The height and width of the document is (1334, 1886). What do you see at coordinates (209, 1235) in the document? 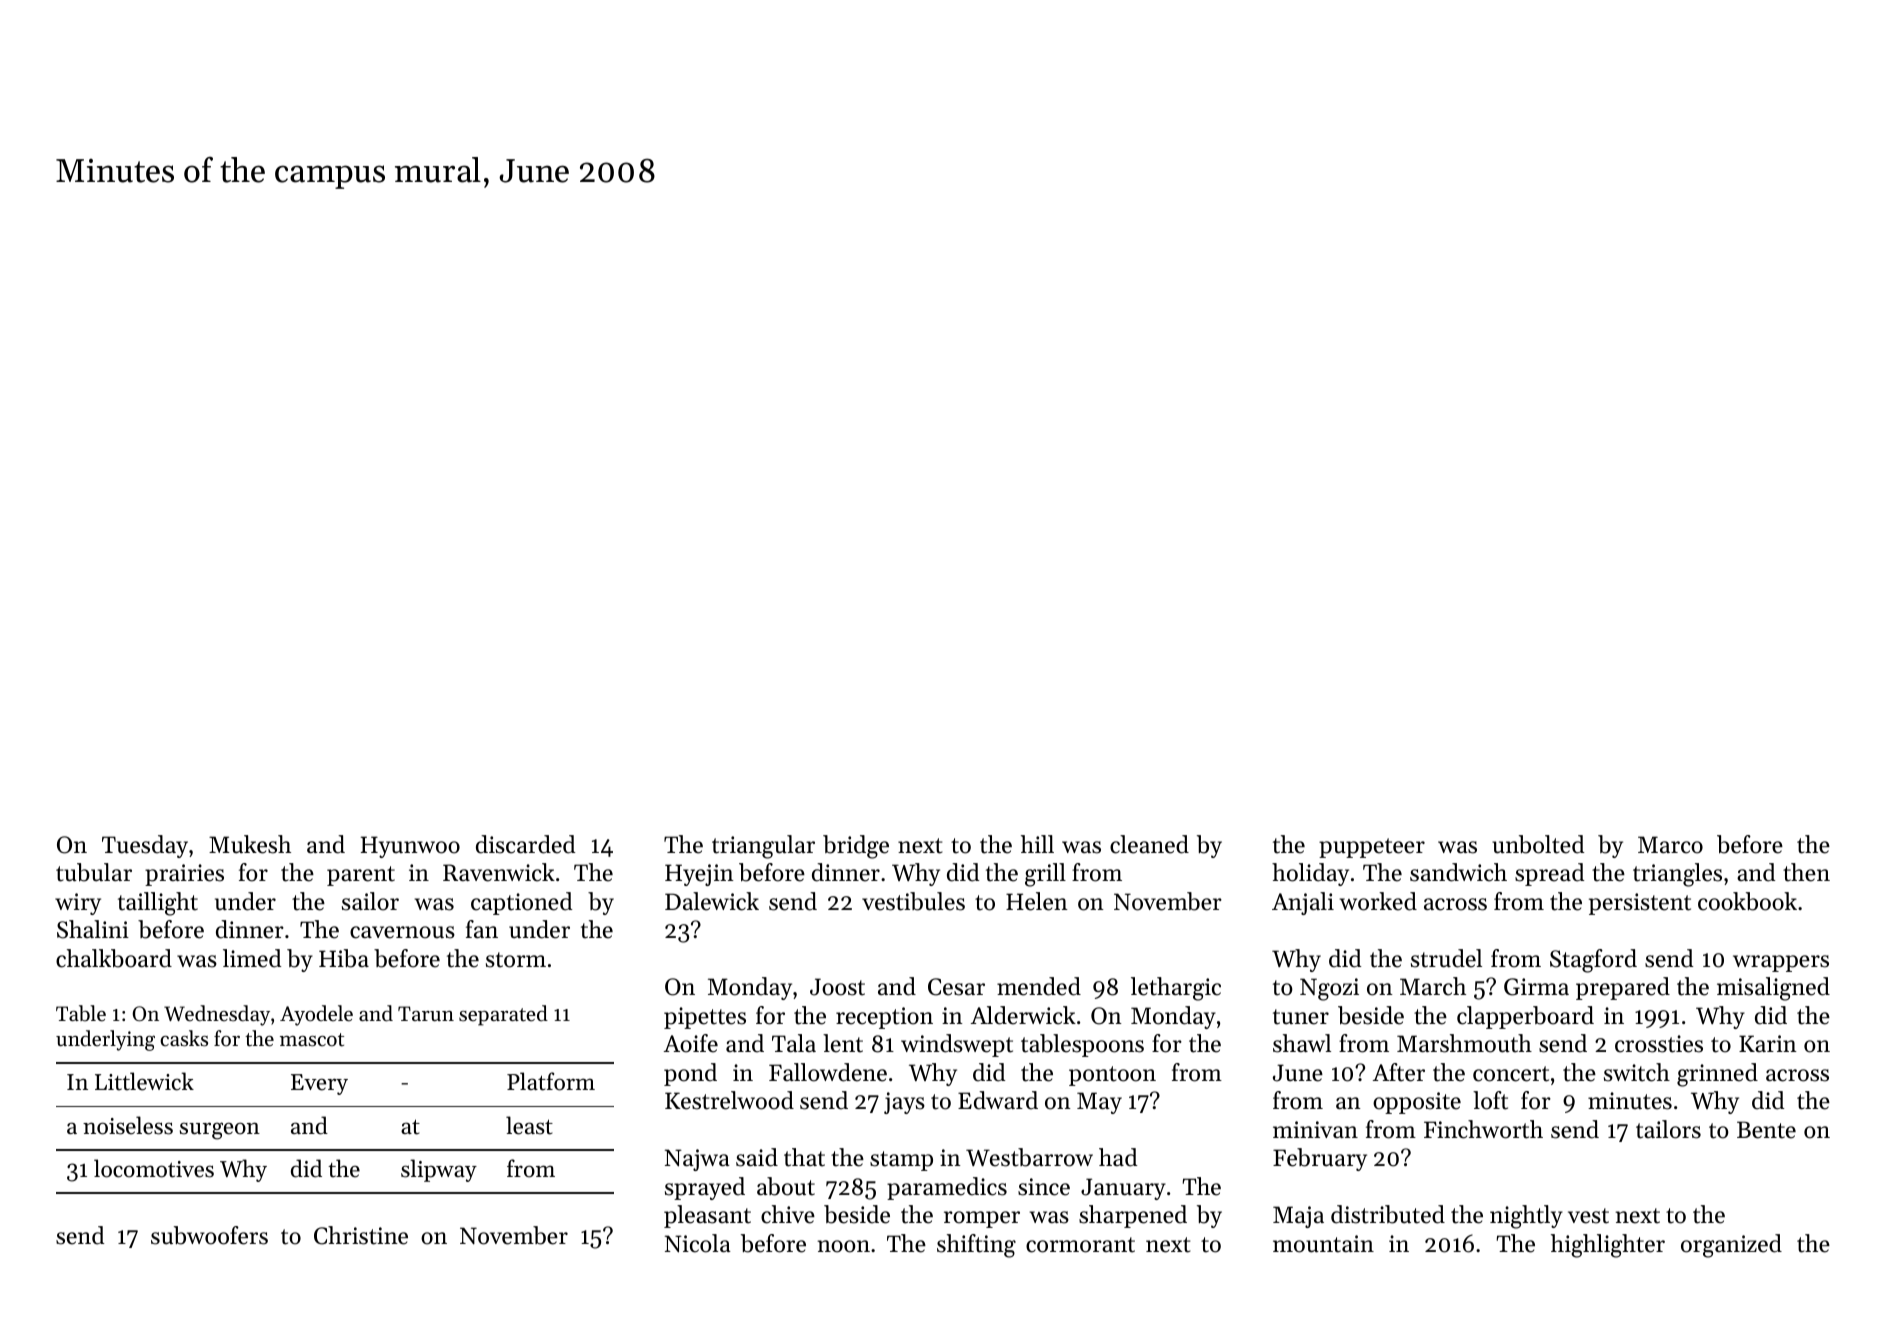
I see `subwoofers` at bounding box center [209, 1235].
